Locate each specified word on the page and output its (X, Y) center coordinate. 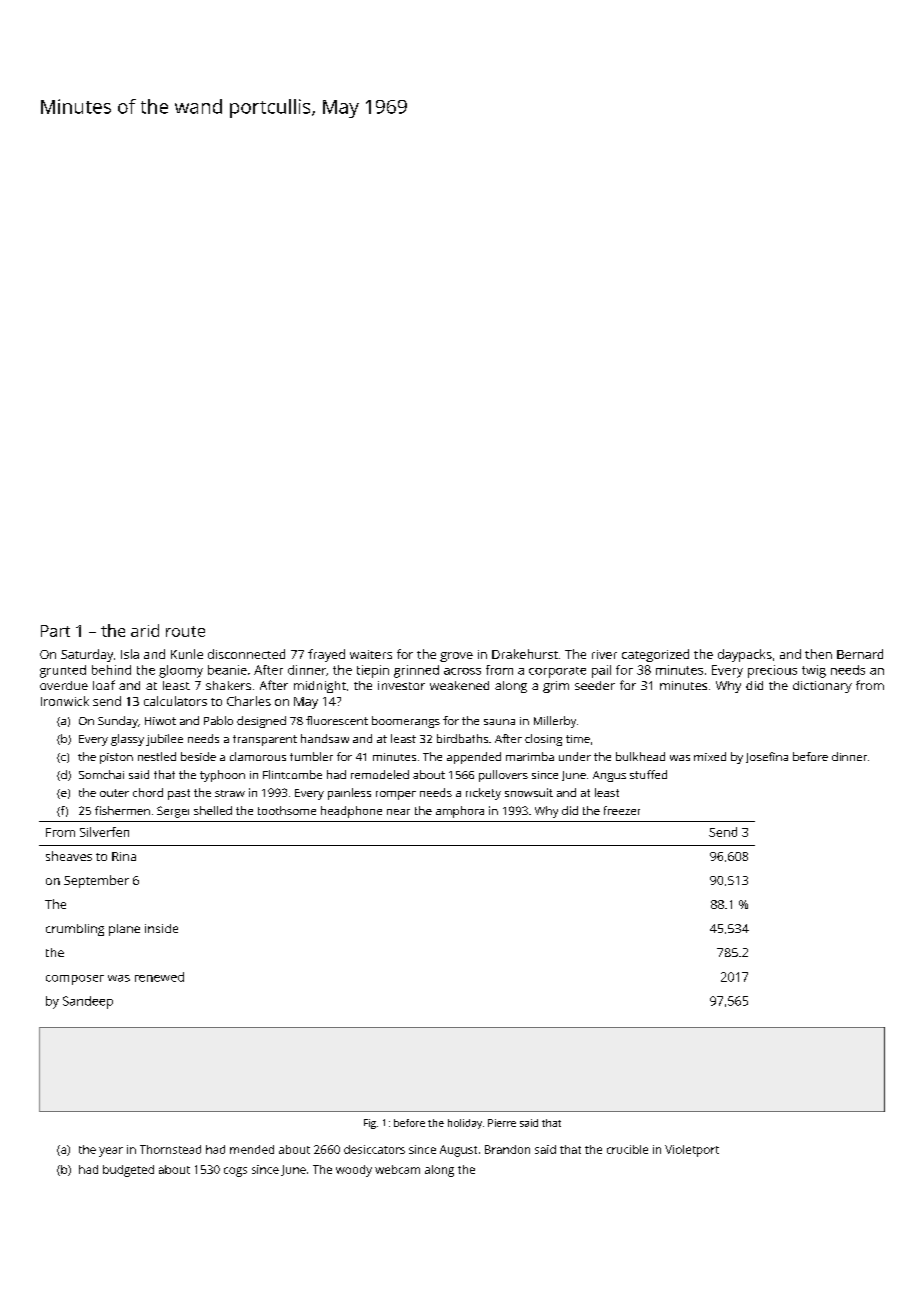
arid (145, 630)
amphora (460, 812)
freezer (622, 810)
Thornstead (170, 1149)
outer (114, 793)
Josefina (767, 757)
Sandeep (88, 1002)
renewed (159, 977)
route (185, 631)
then (818, 654)
